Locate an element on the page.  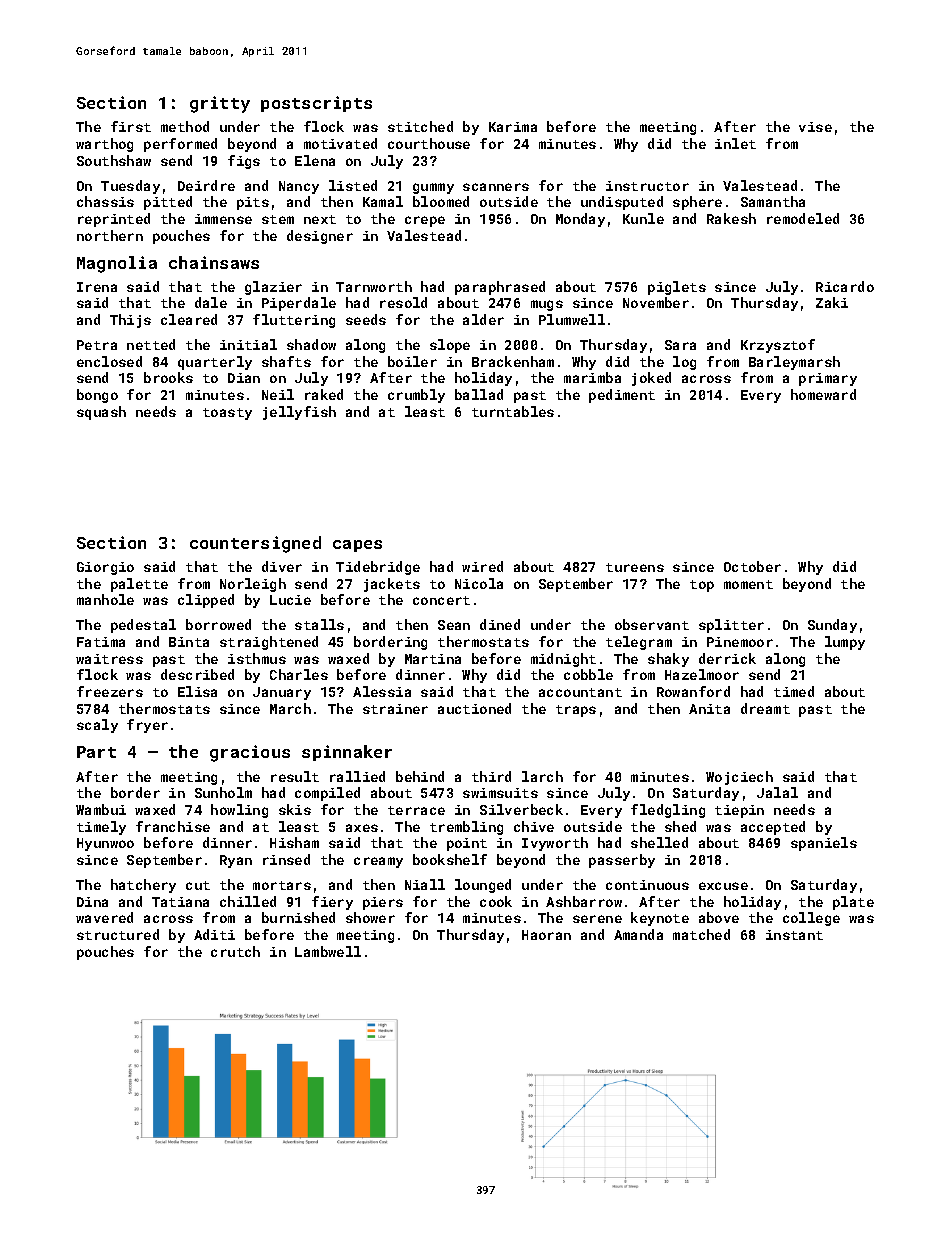
homeward is located at coordinates (823, 394).
